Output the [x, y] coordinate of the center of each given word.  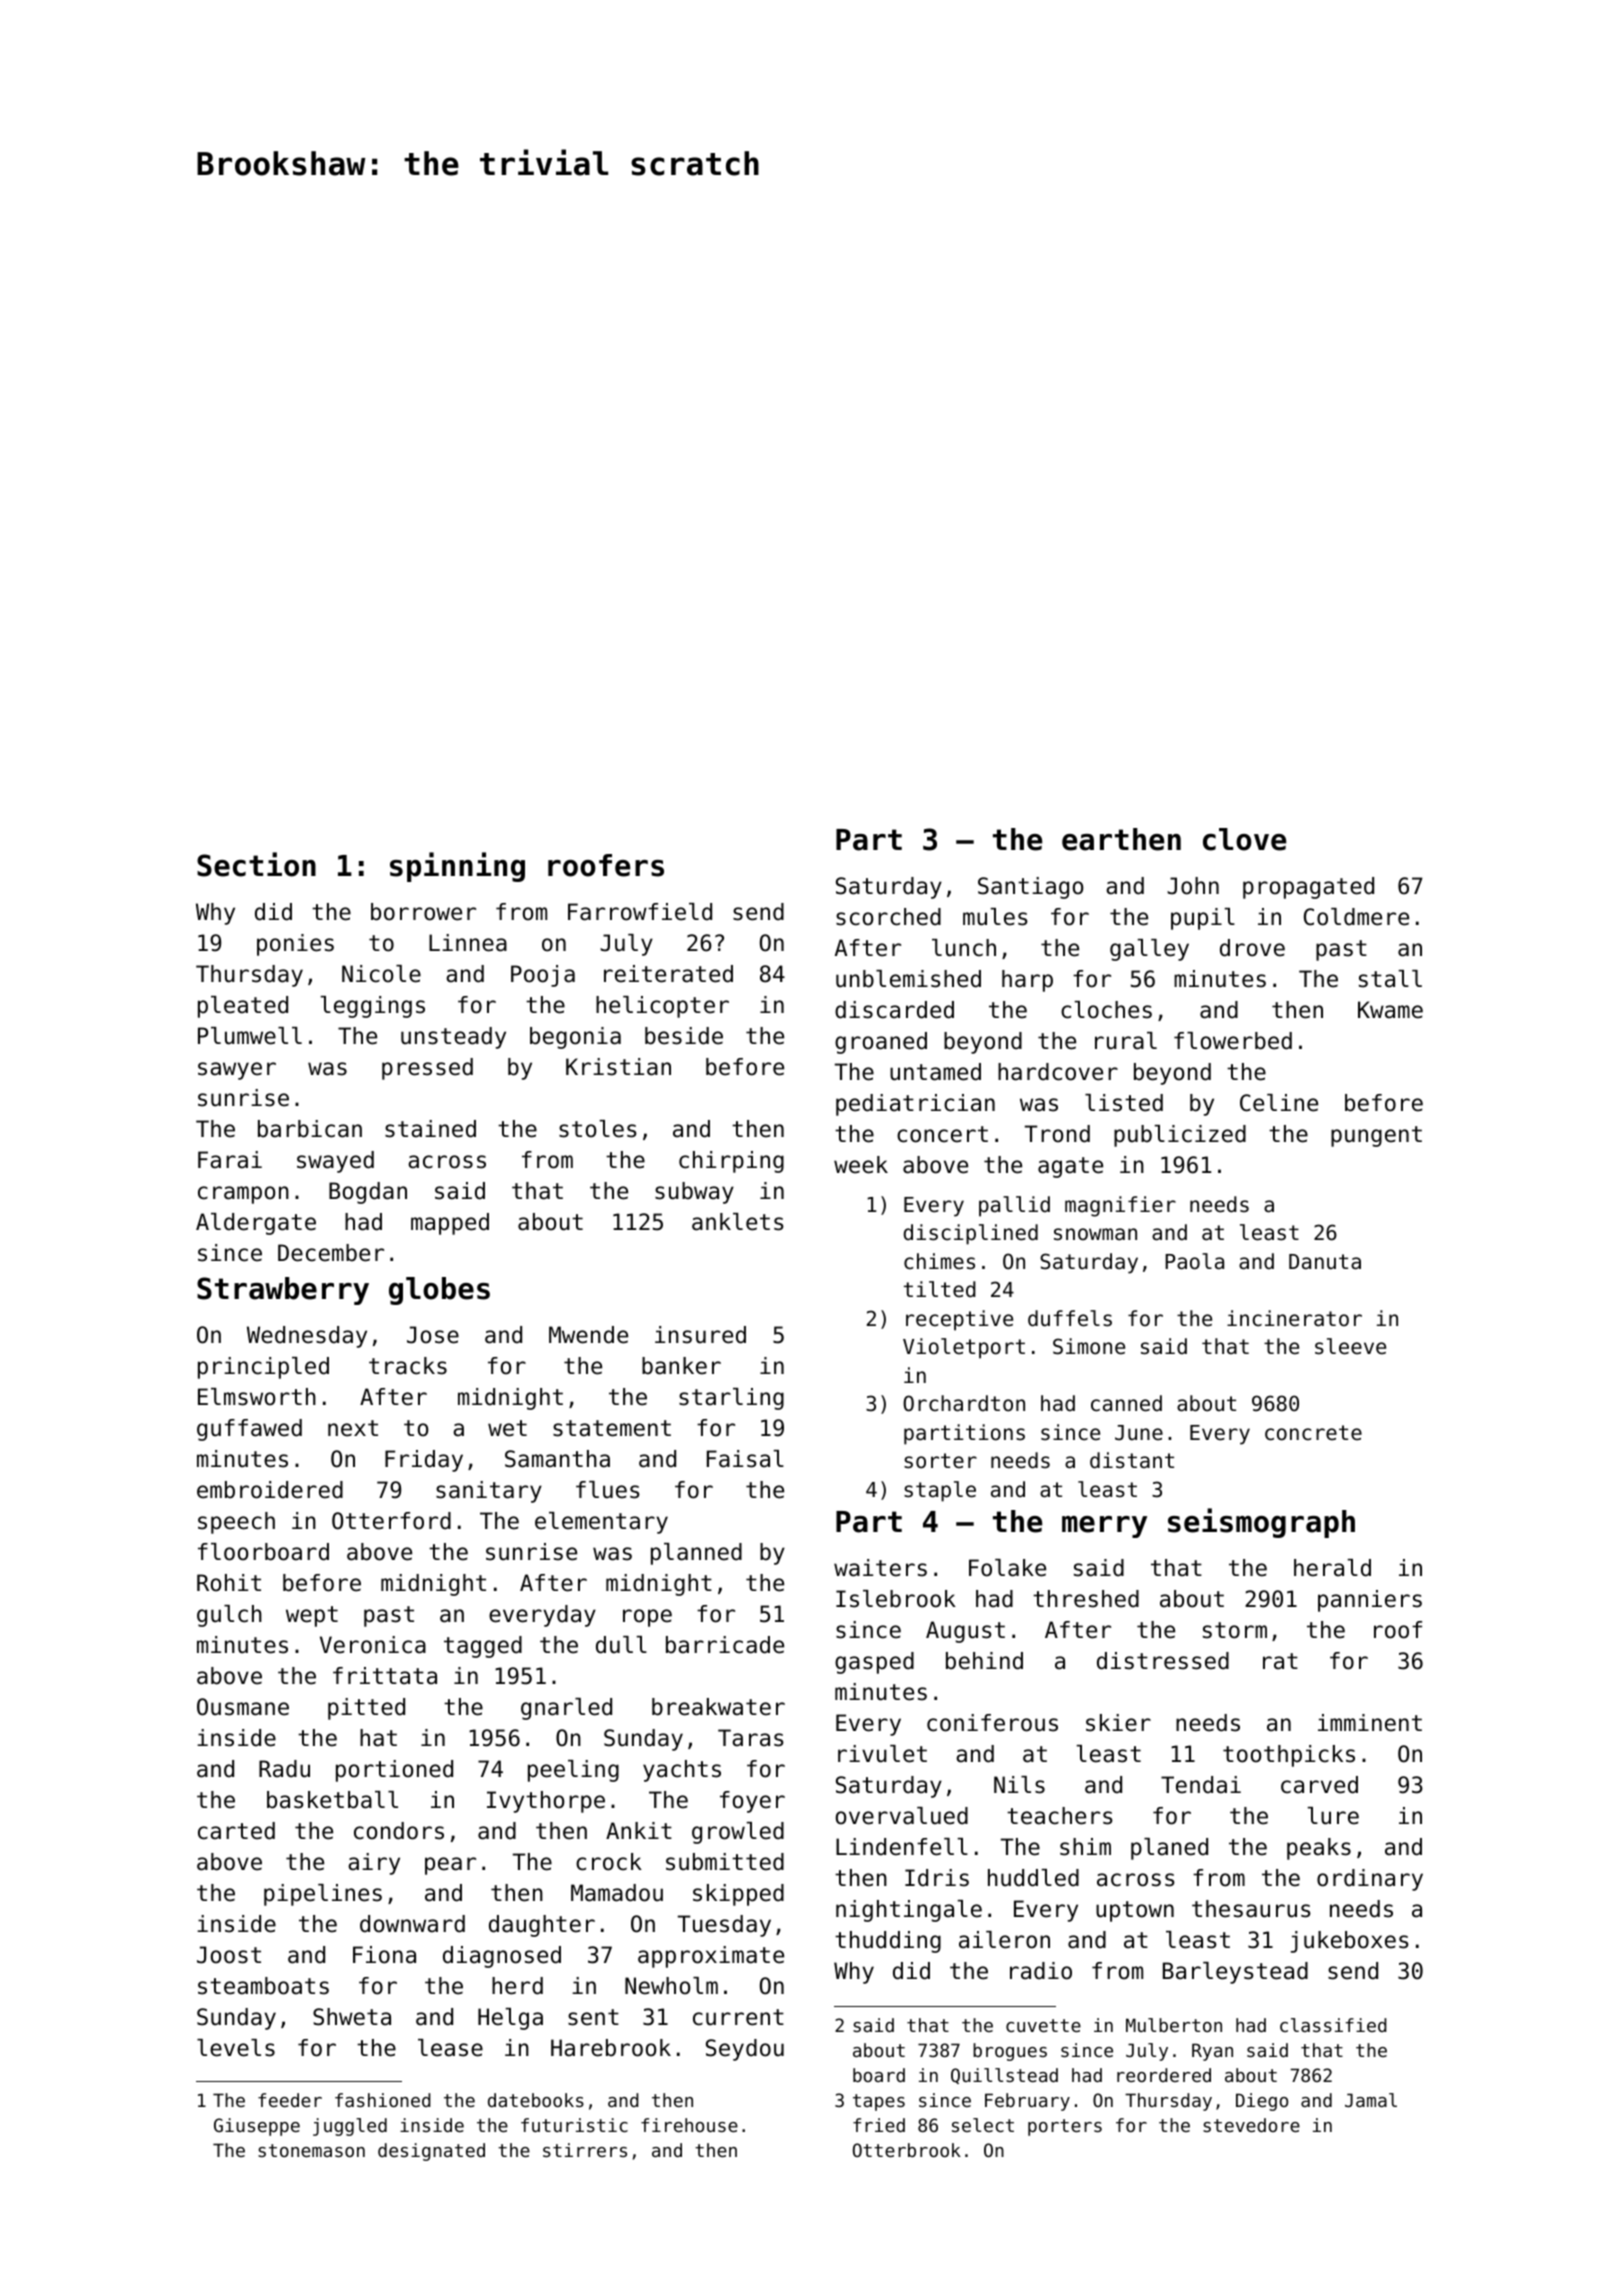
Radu [284, 1769]
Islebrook [896, 1599]
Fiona [384, 1955]
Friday [424, 1461]
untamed [935, 1072]
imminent [1370, 1723]
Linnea [468, 943]
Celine [1279, 1103]
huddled [1033, 1878]
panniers [1370, 1601]
